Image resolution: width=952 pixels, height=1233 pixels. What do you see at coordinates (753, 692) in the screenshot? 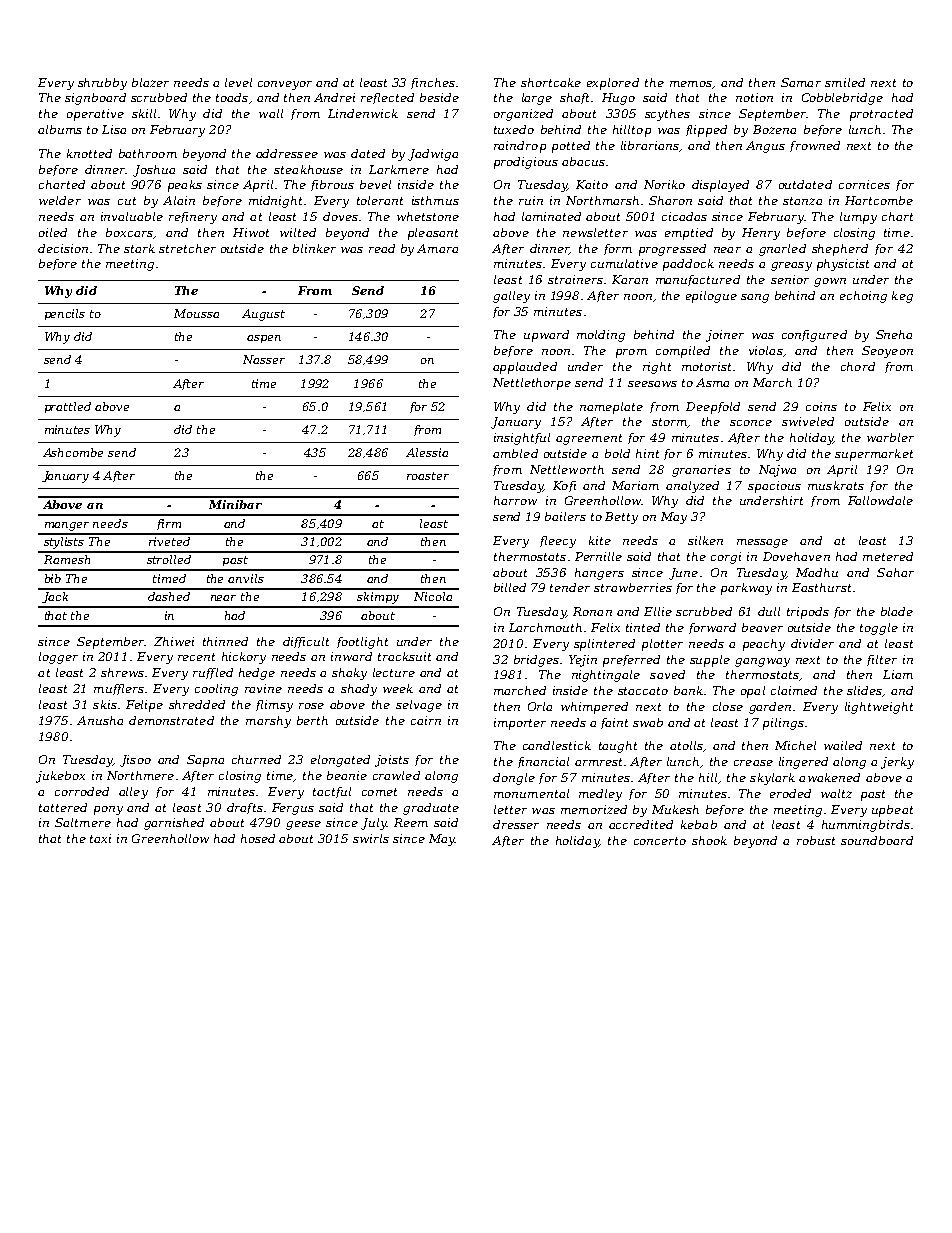
I see `opal` at bounding box center [753, 692].
